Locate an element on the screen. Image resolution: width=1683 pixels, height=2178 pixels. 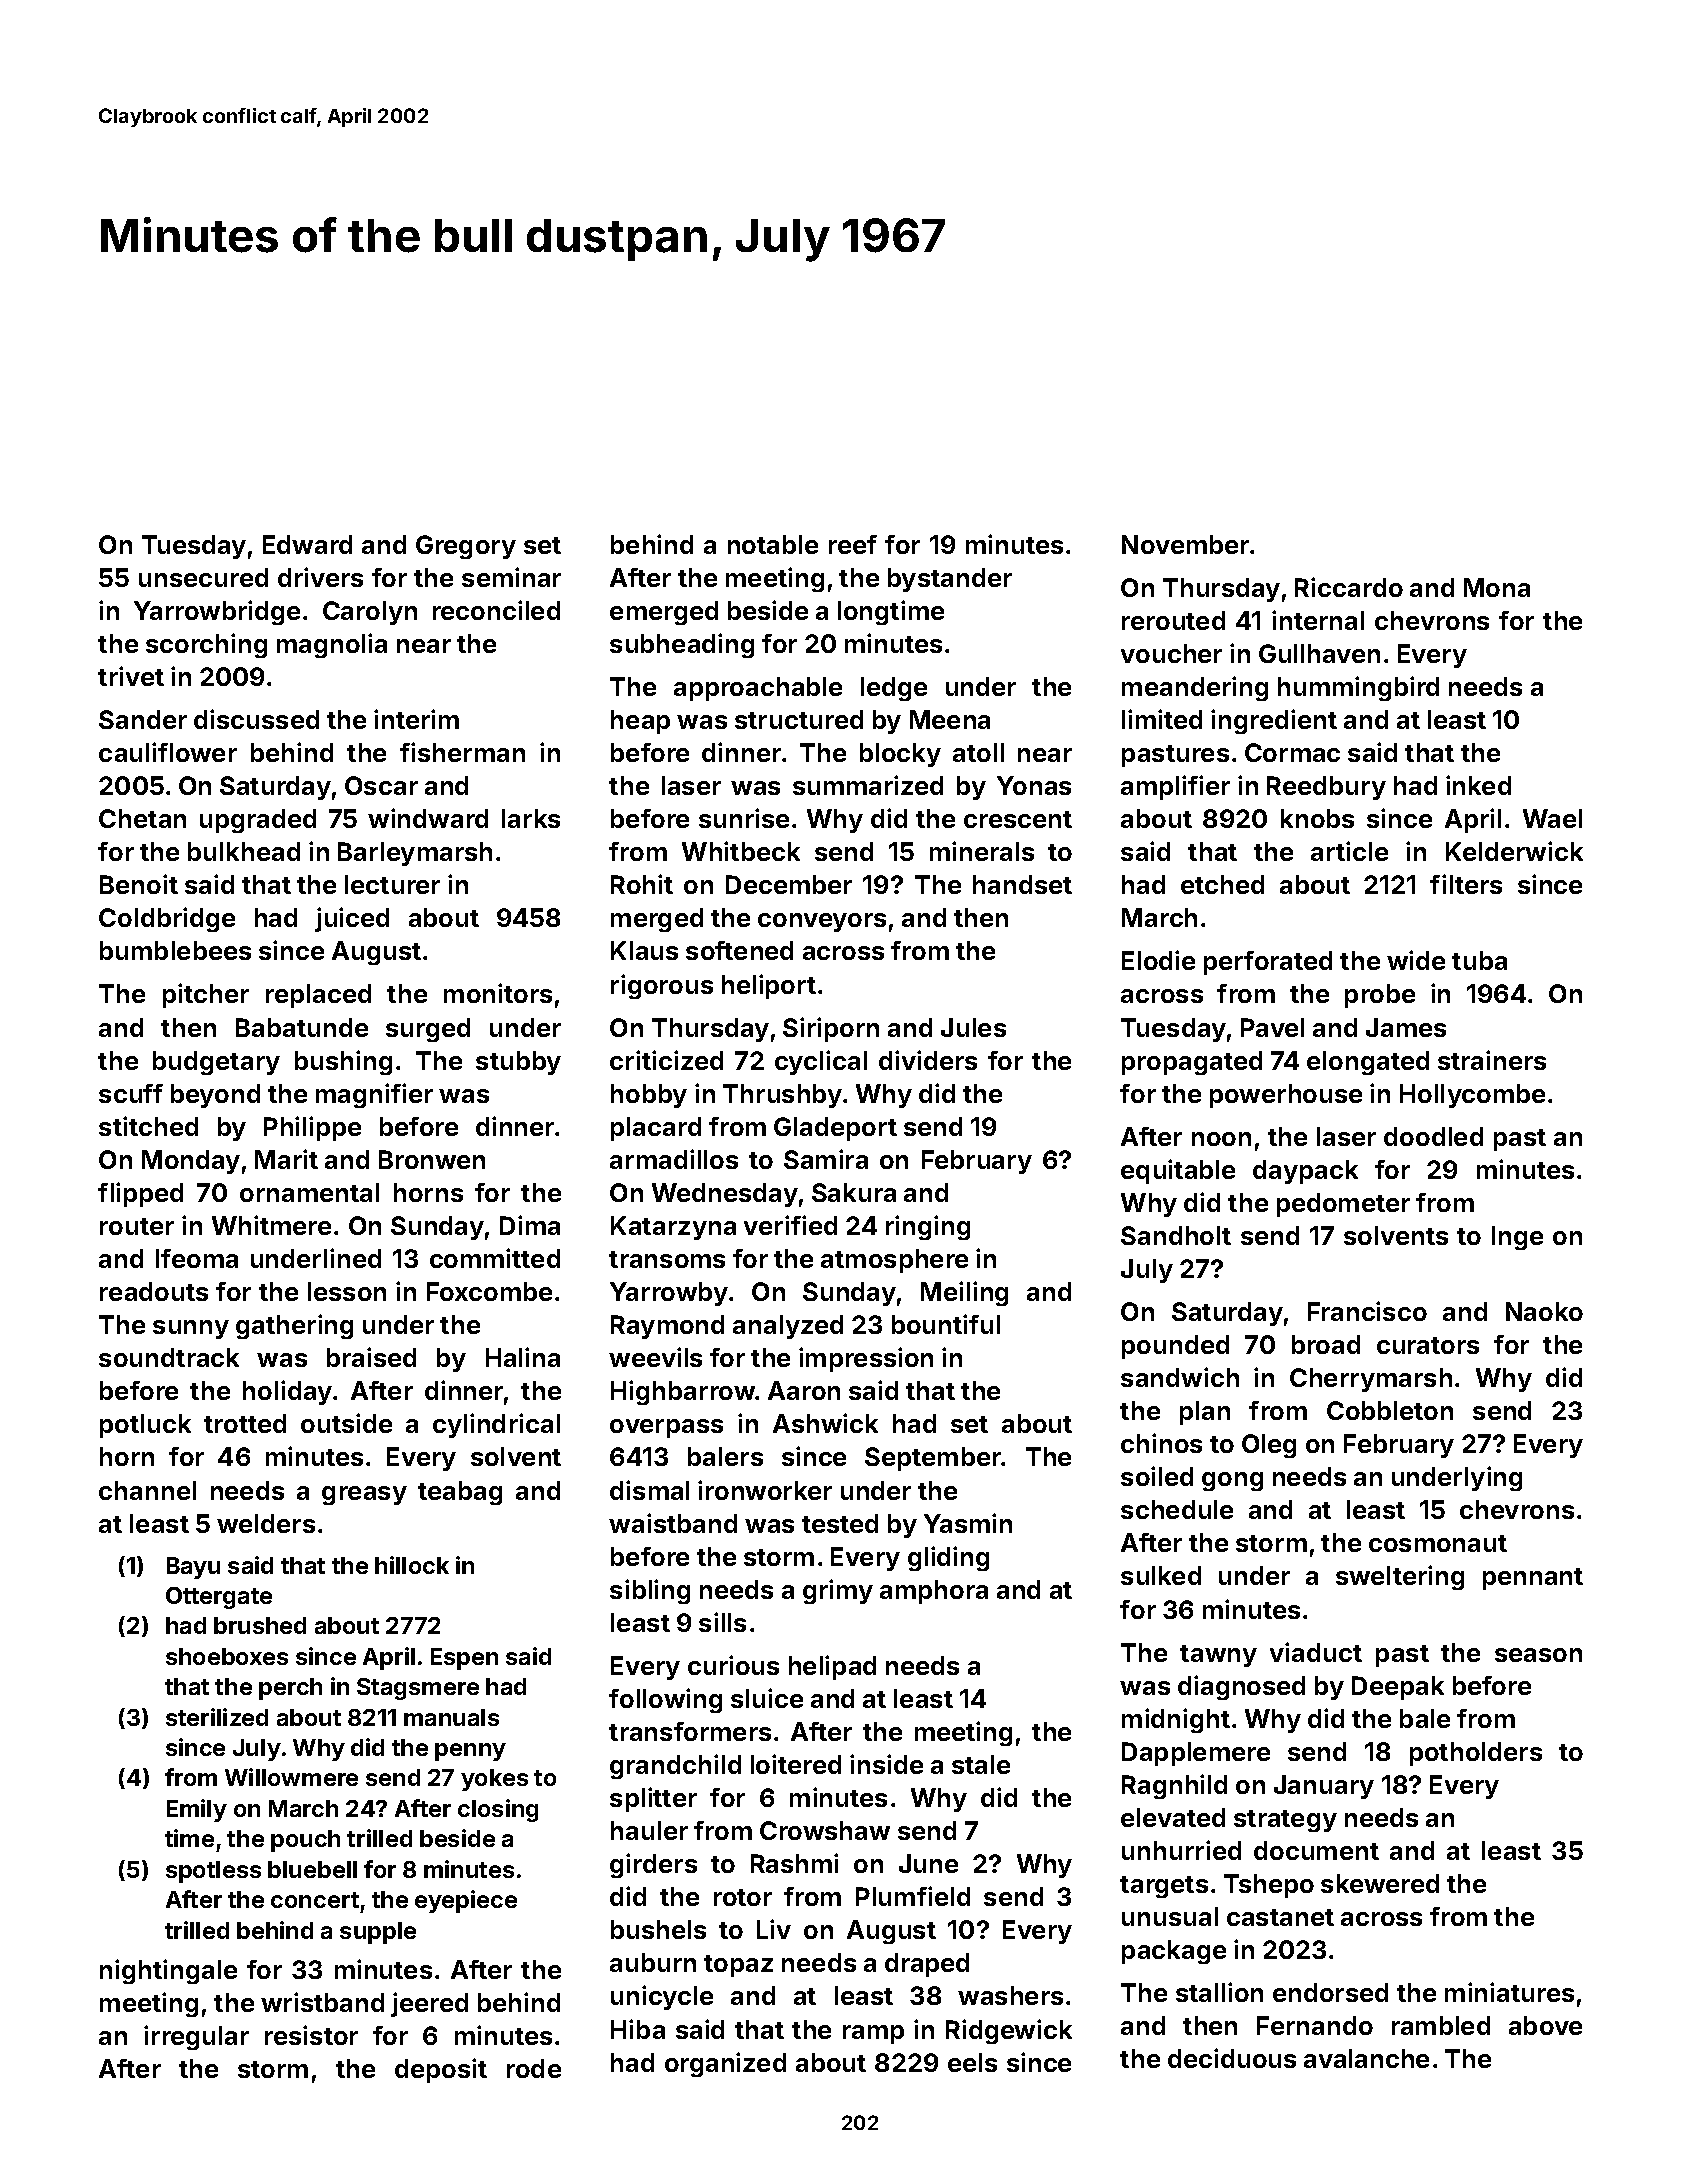
conveyors is located at coordinates (822, 922).
